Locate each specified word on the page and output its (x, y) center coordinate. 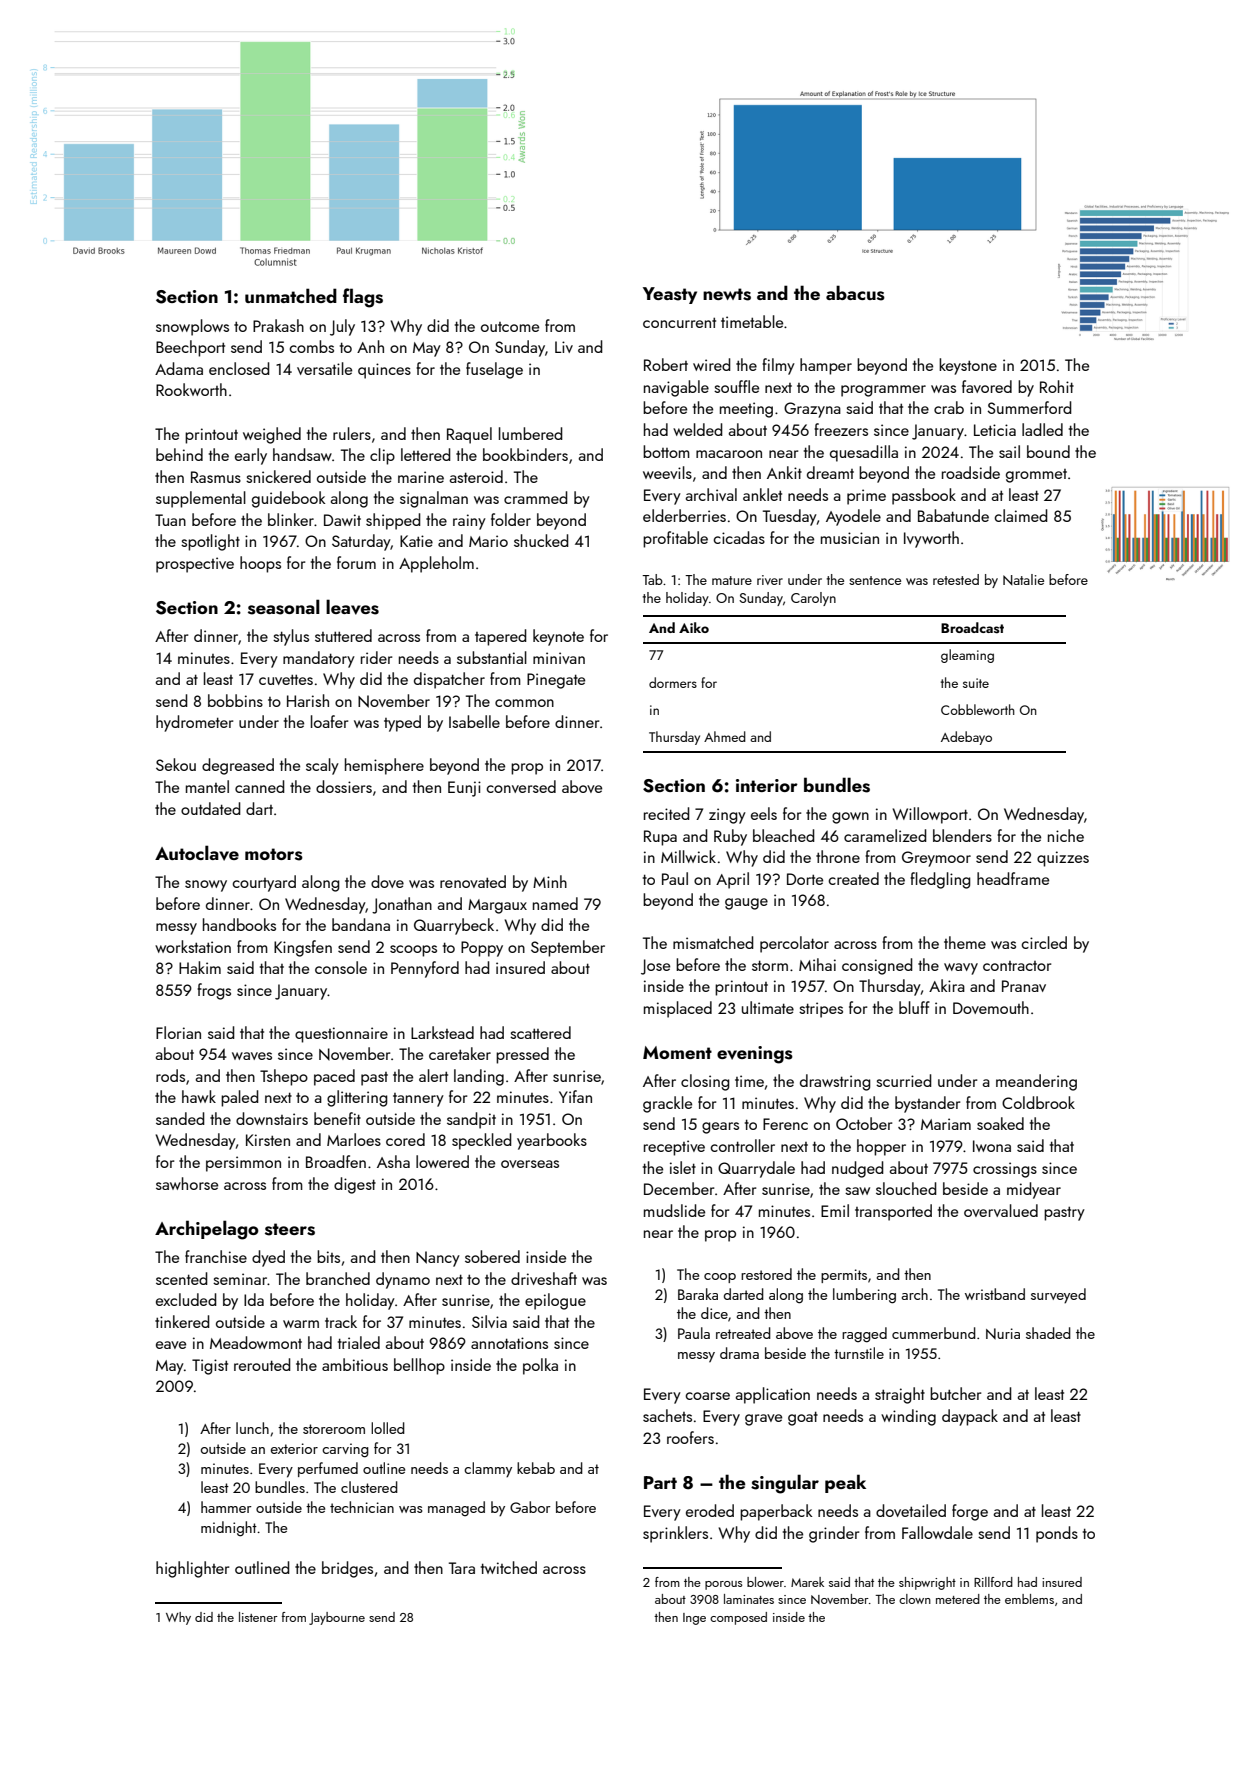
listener (258, 1617)
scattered (540, 1032)
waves (252, 1056)
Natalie (1023, 579)
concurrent (679, 322)
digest (355, 1185)
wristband (995, 1294)
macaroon (729, 454)
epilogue (555, 1301)
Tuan (170, 520)
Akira (947, 985)
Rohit (1057, 386)
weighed (272, 435)
